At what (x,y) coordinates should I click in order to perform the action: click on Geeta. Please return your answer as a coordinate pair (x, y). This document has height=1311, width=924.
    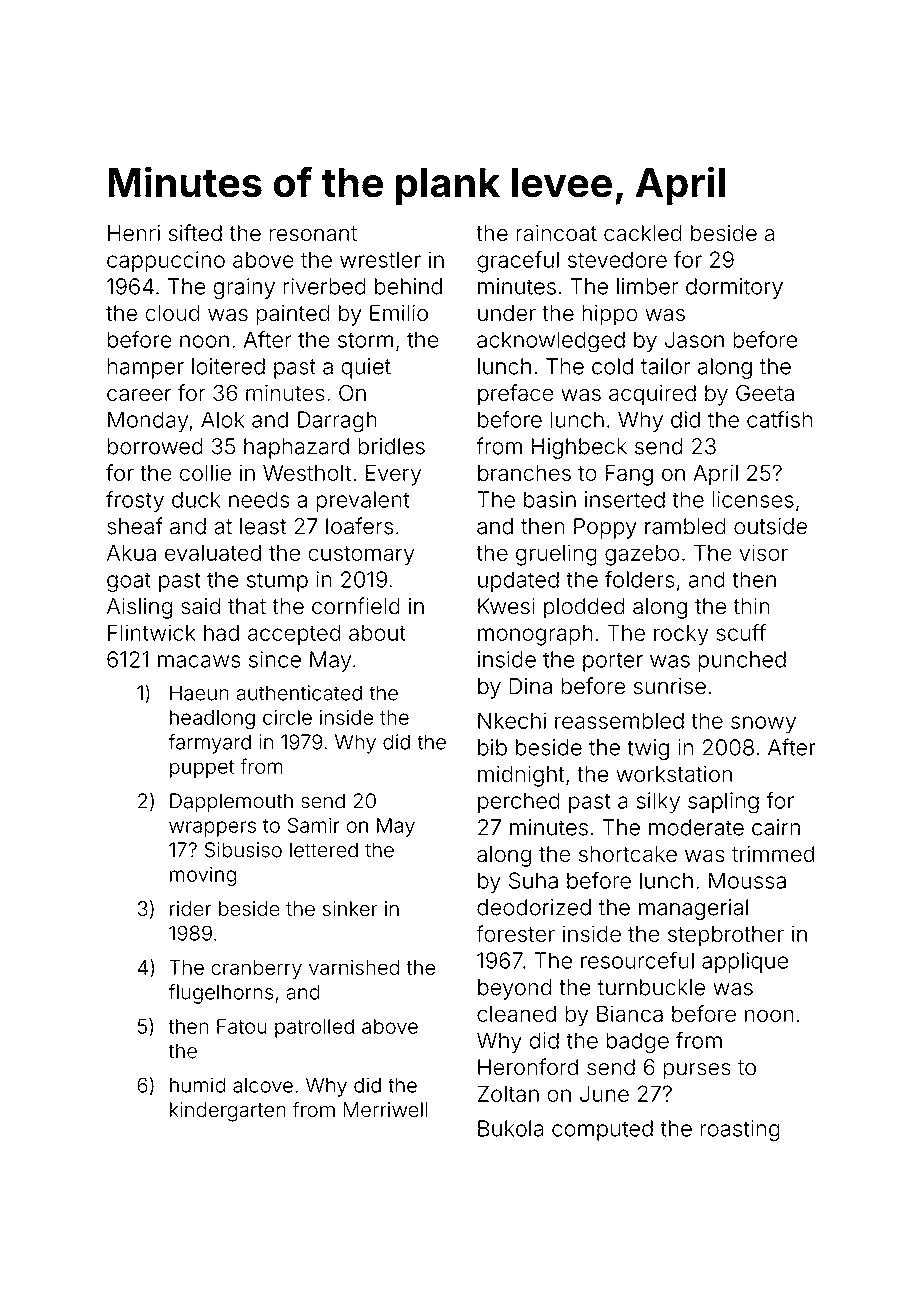
    Looking at the image, I should click on (765, 392).
